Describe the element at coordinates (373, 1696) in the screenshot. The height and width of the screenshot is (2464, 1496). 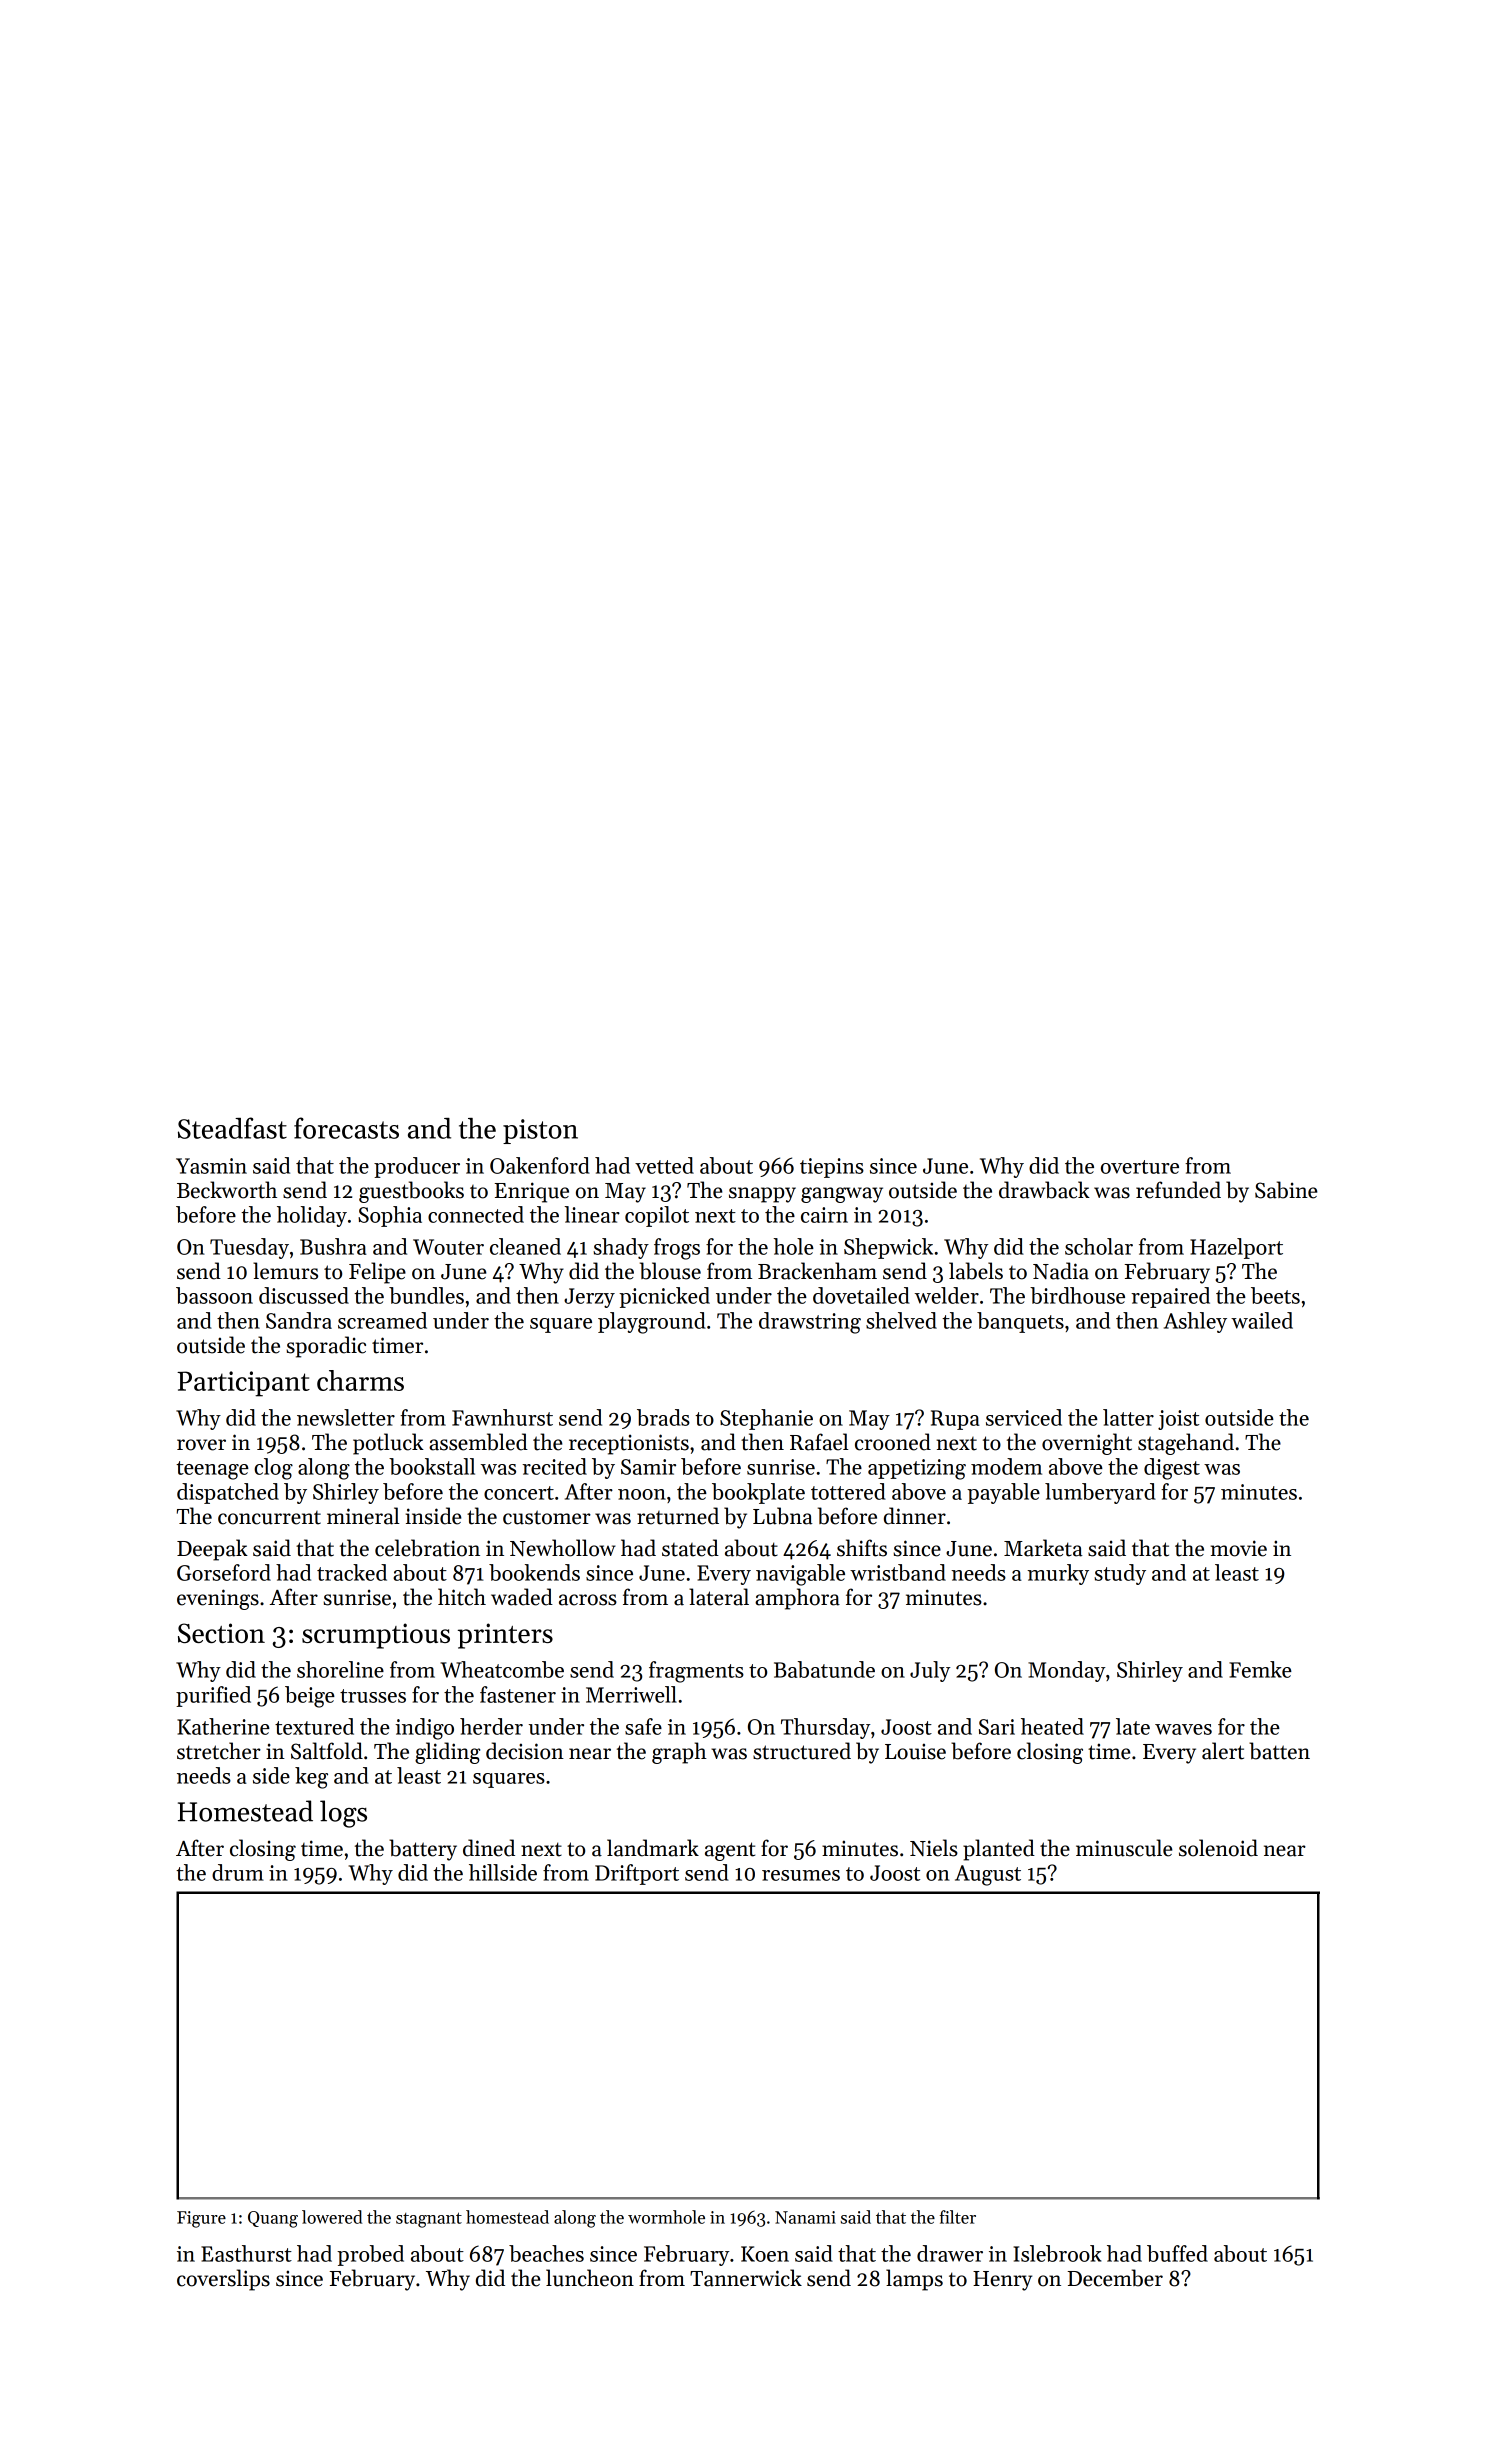
I see `trusses` at that location.
